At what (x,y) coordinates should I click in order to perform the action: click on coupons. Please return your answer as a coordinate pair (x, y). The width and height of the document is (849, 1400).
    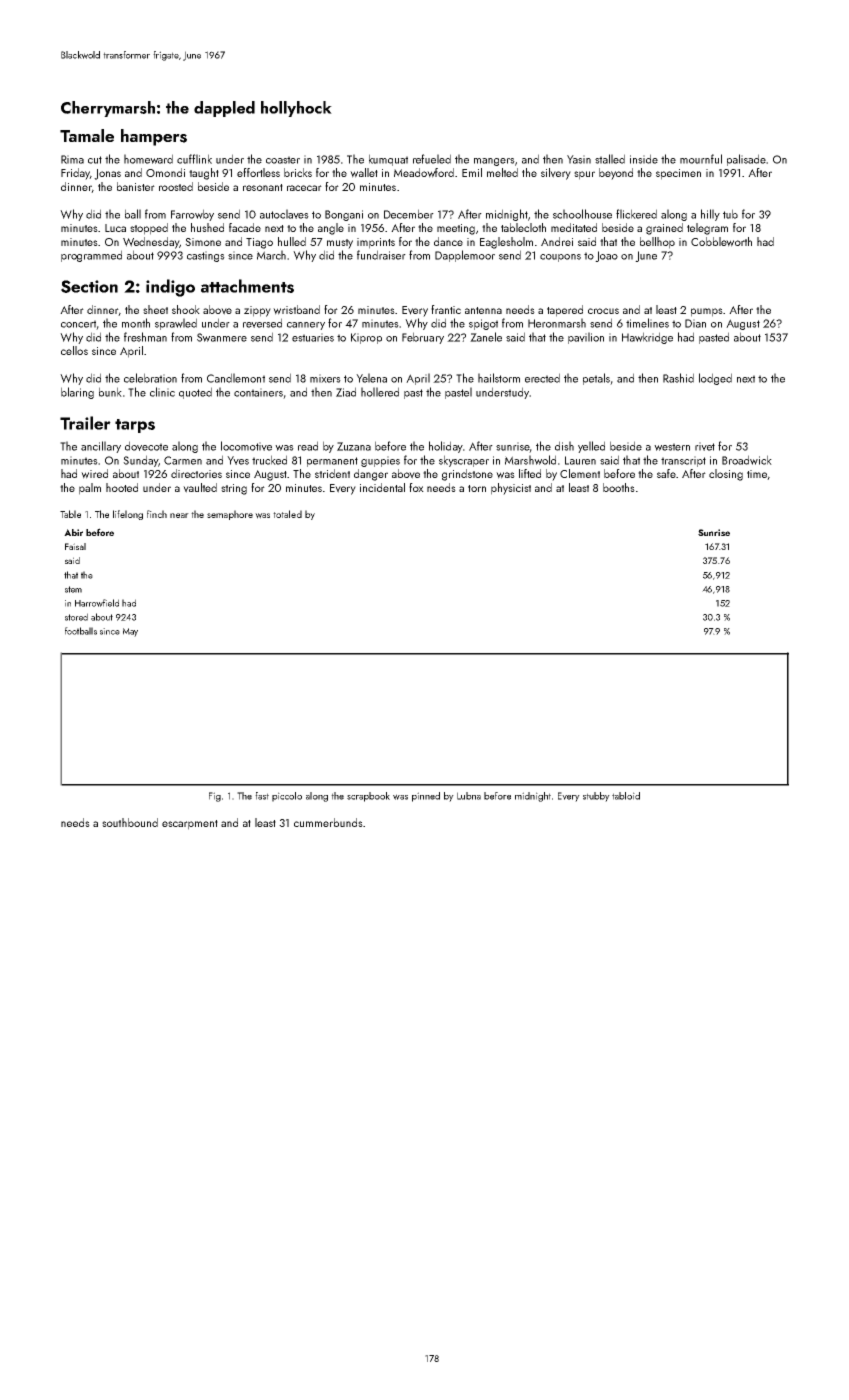
    Looking at the image, I should click on (560, 258).
